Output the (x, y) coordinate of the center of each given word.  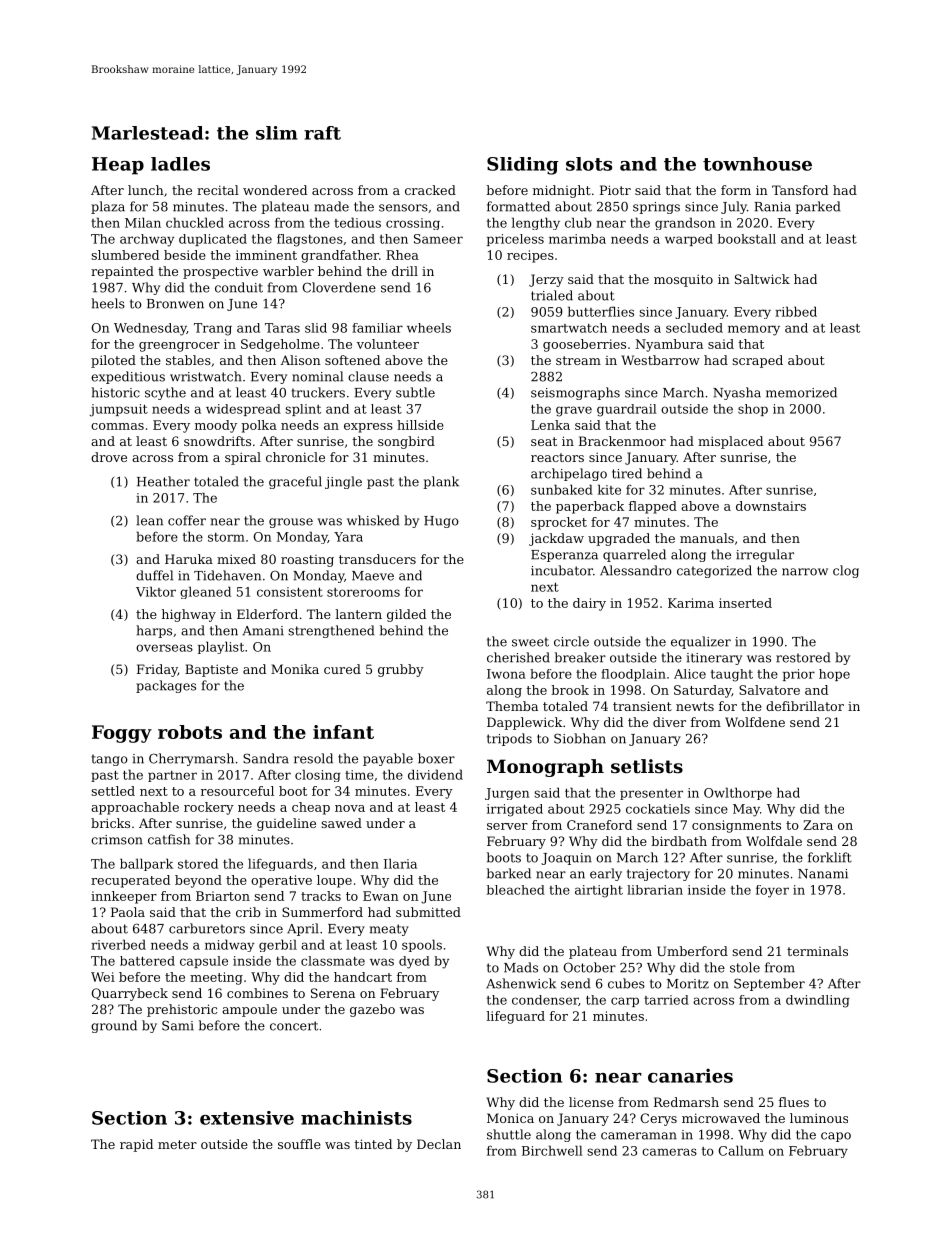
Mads (521, 967)
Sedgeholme (280, 345)
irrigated (515, 810)
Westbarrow (661, 360)
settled (113, 791)
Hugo (441, 522)
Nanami (823, 874)
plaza (108, 207)
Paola (128, 912)
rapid (136, 1145)
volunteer (388, 344)
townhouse (757, 164)
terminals (817, 951)
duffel (154, 575)
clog (846, 571)
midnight (562, 191)
